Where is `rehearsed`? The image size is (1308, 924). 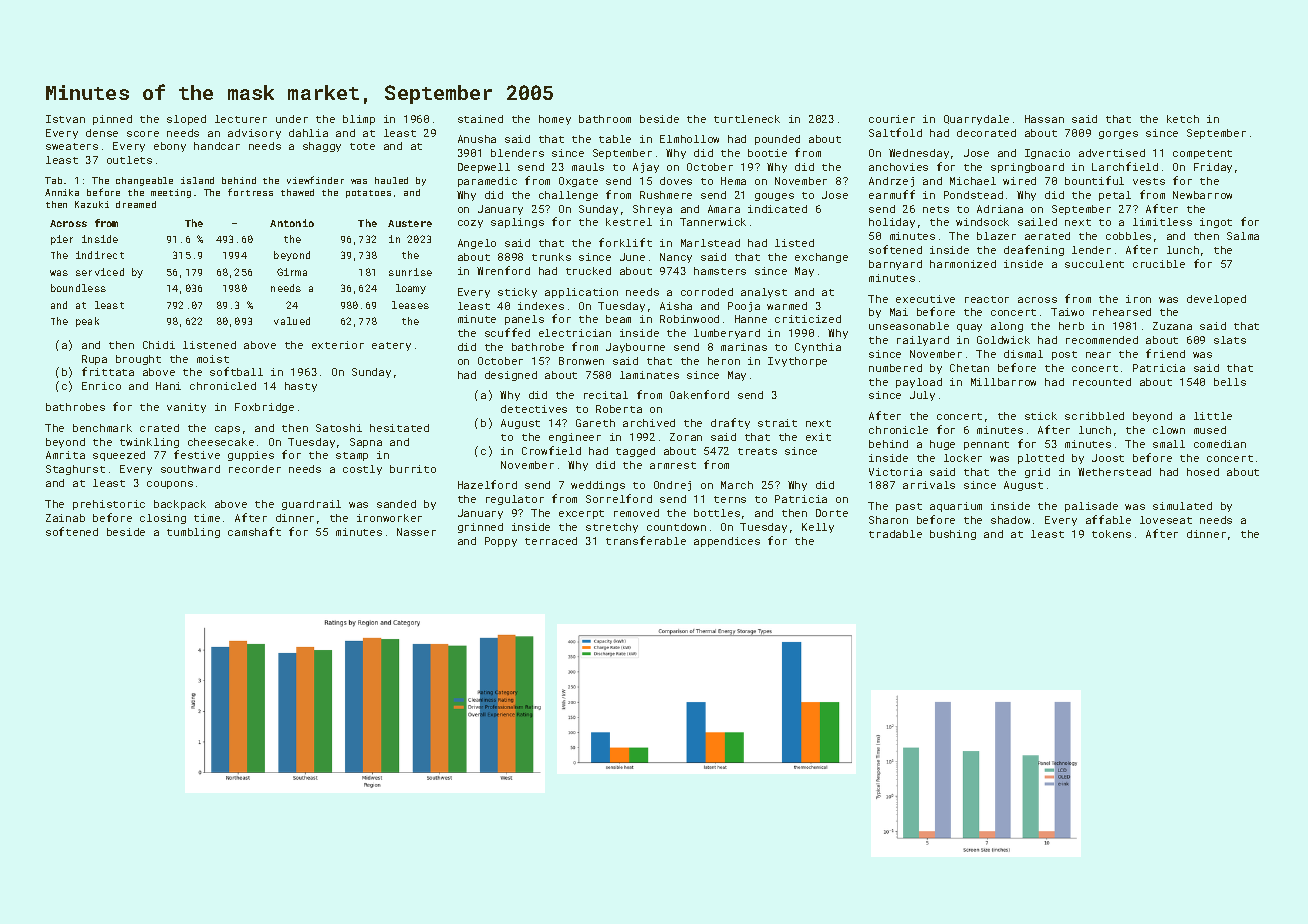
rehearsed is located at coordinates (1122, 312).
